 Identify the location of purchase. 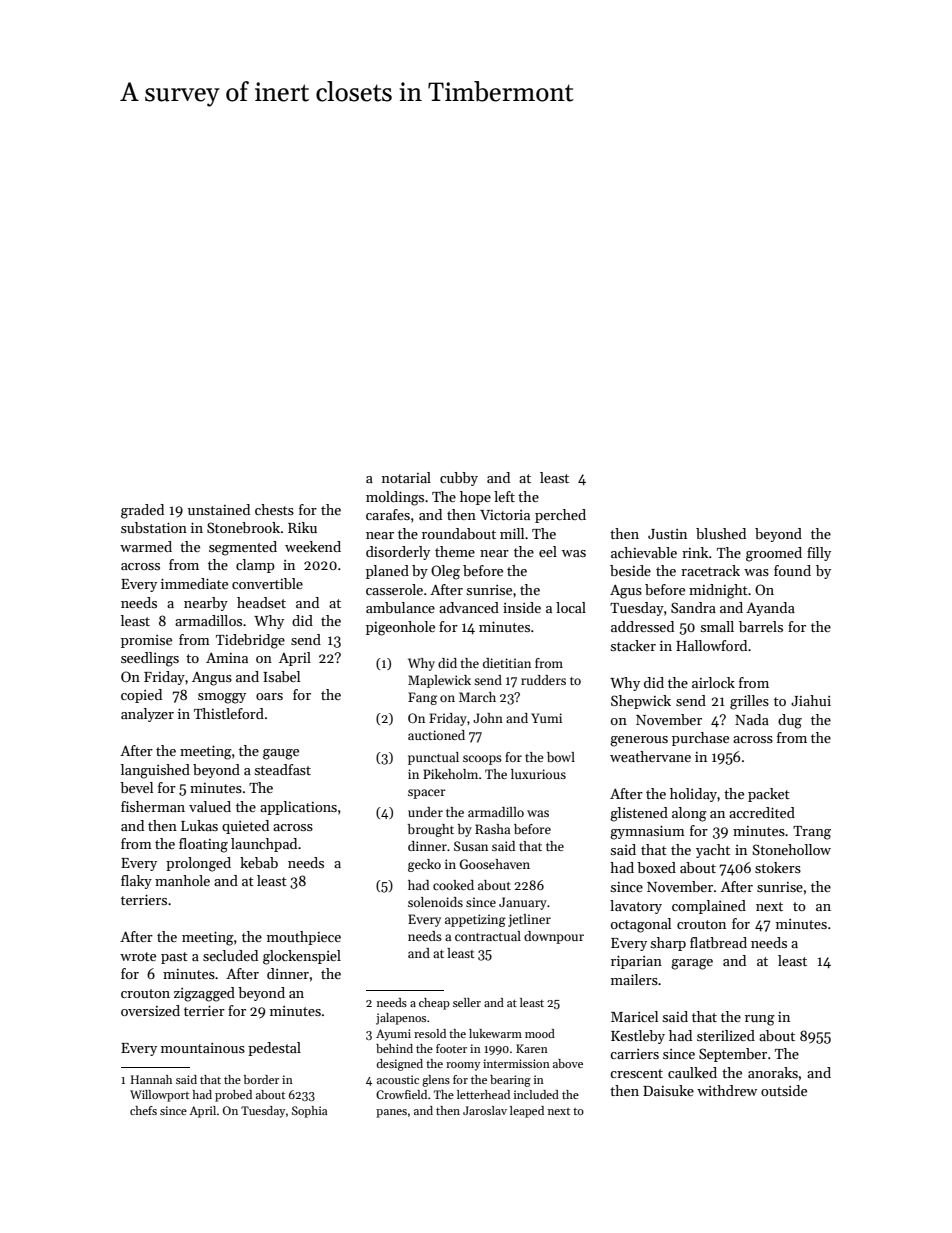
(700, 739).
